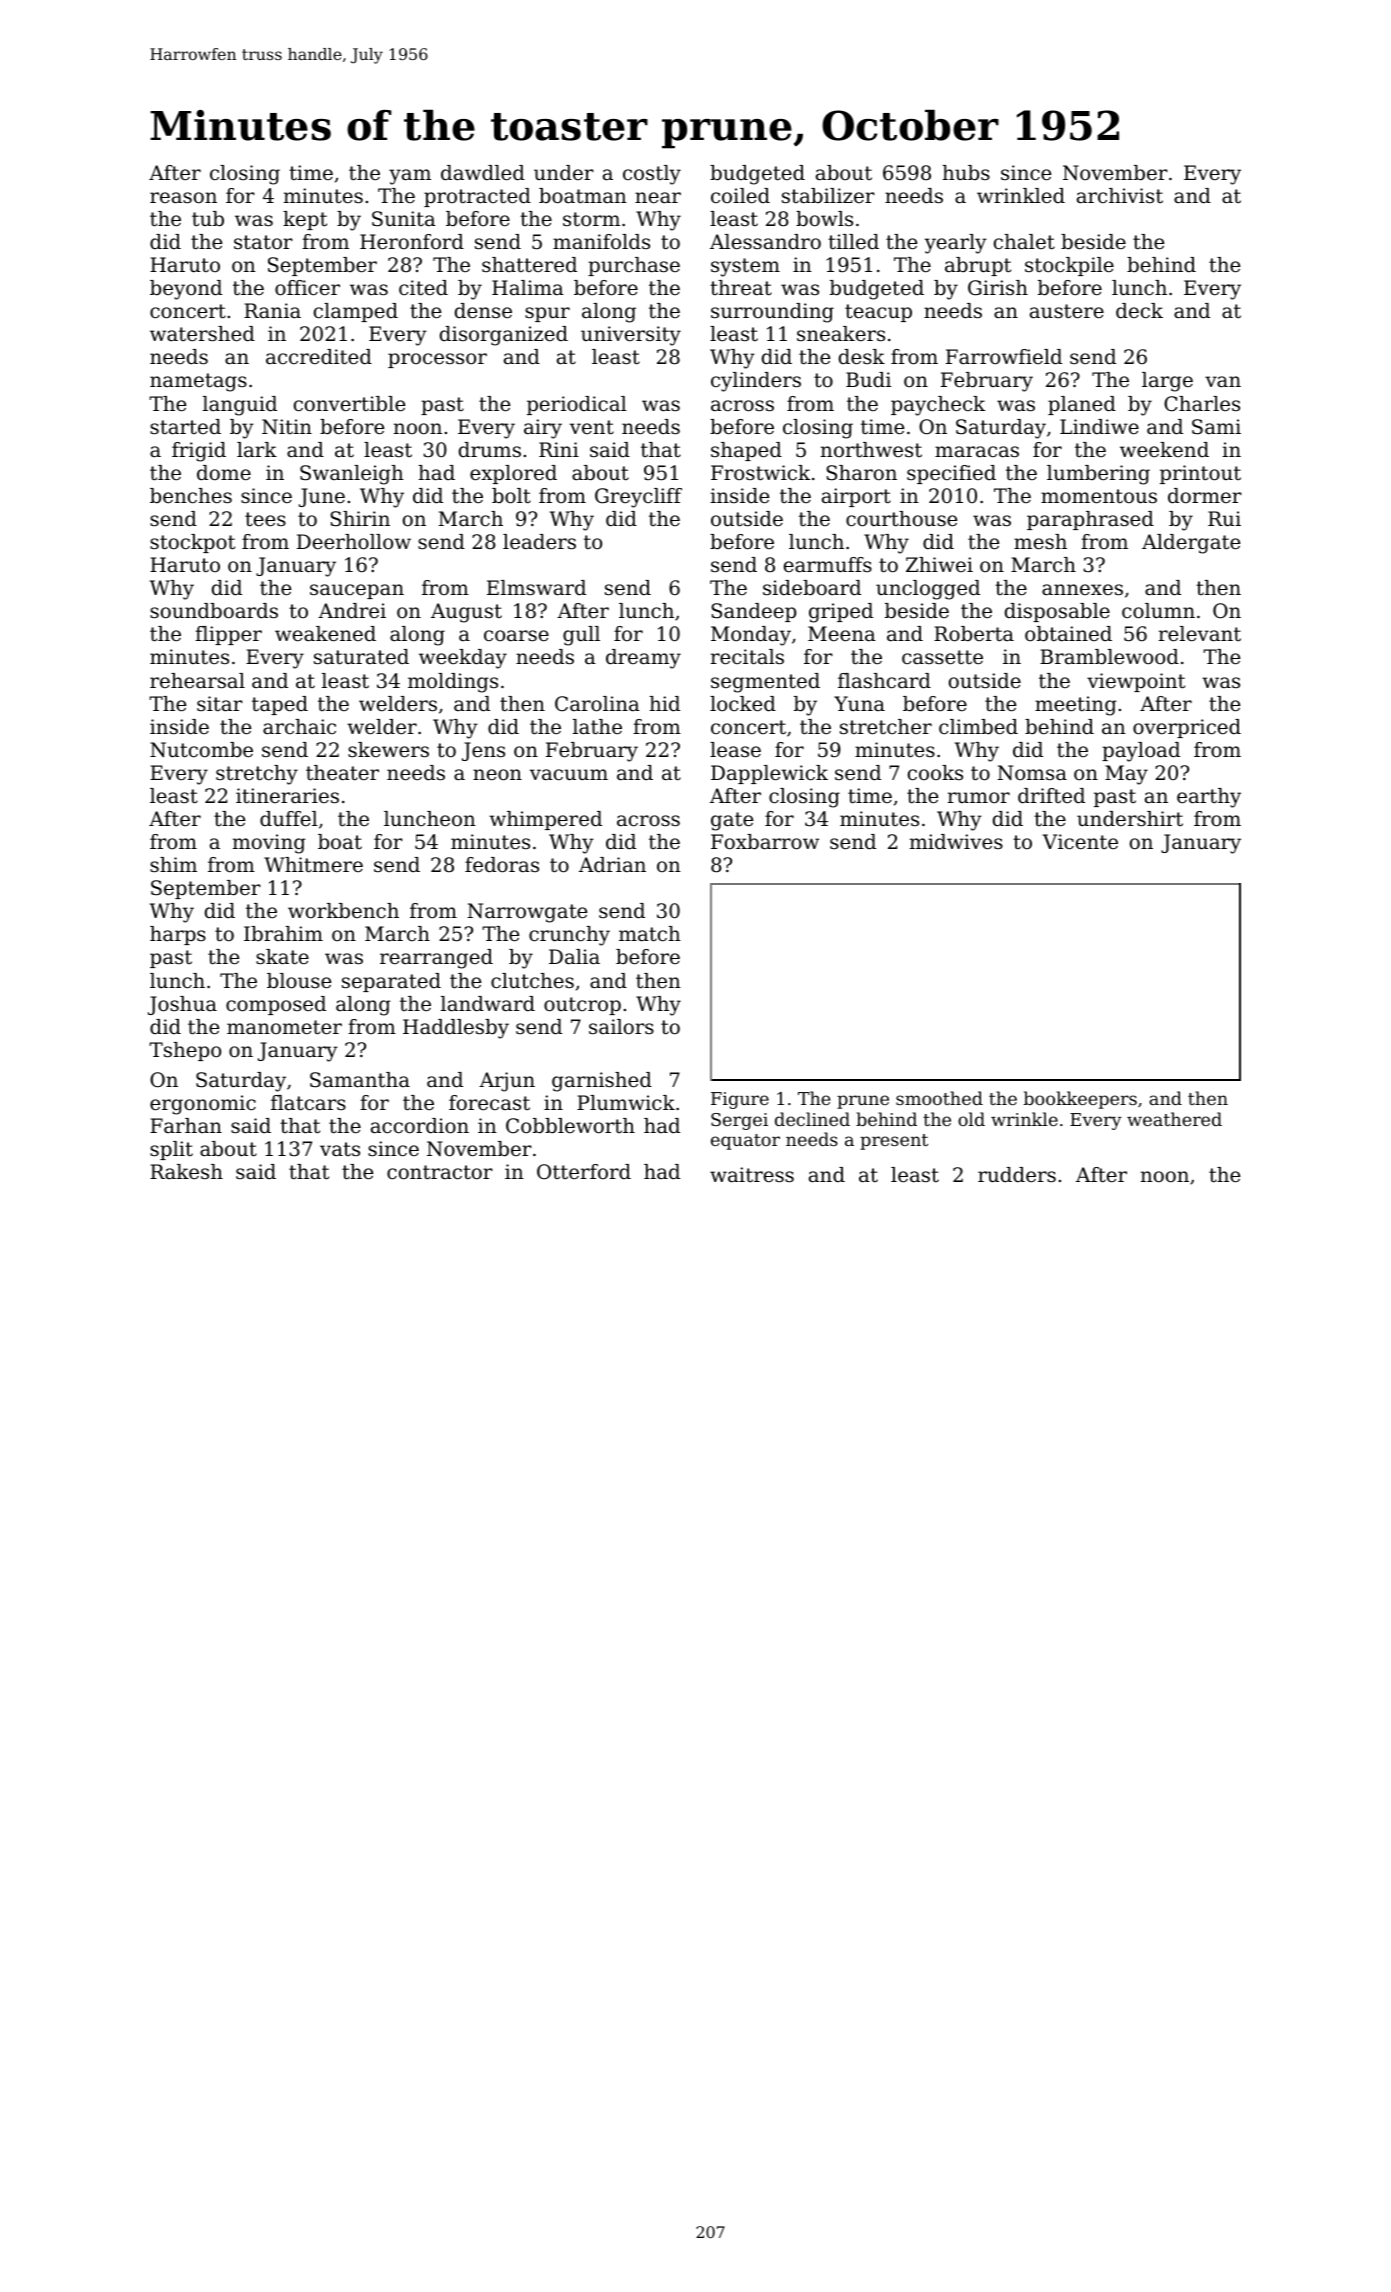 The image size is (1391, 2292). What do you see at coordinates (861, 473) in the image?
I see `Sharon` at bounding box center [861, 473].
